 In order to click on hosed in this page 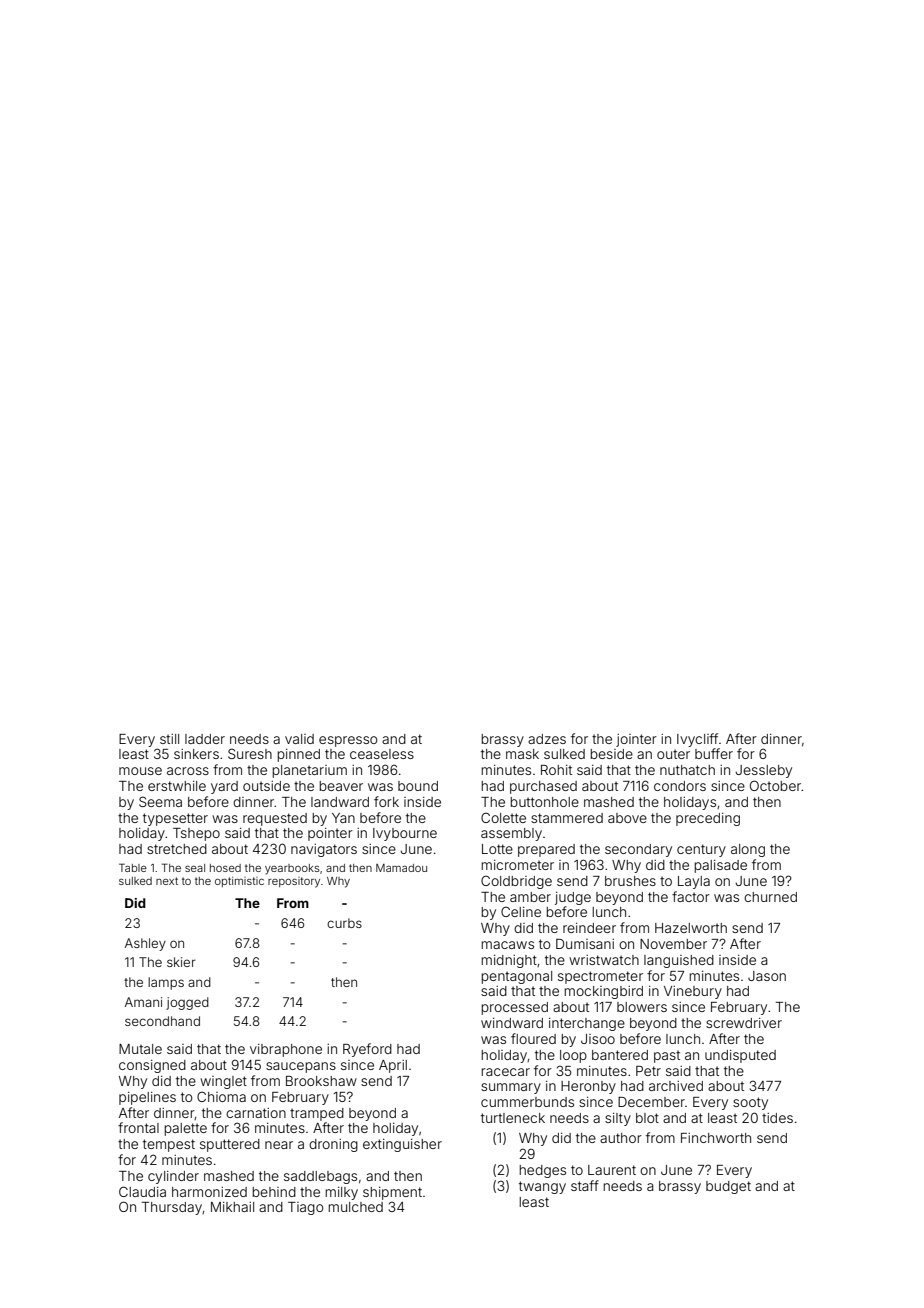, I will do `click(225, 868)`.
